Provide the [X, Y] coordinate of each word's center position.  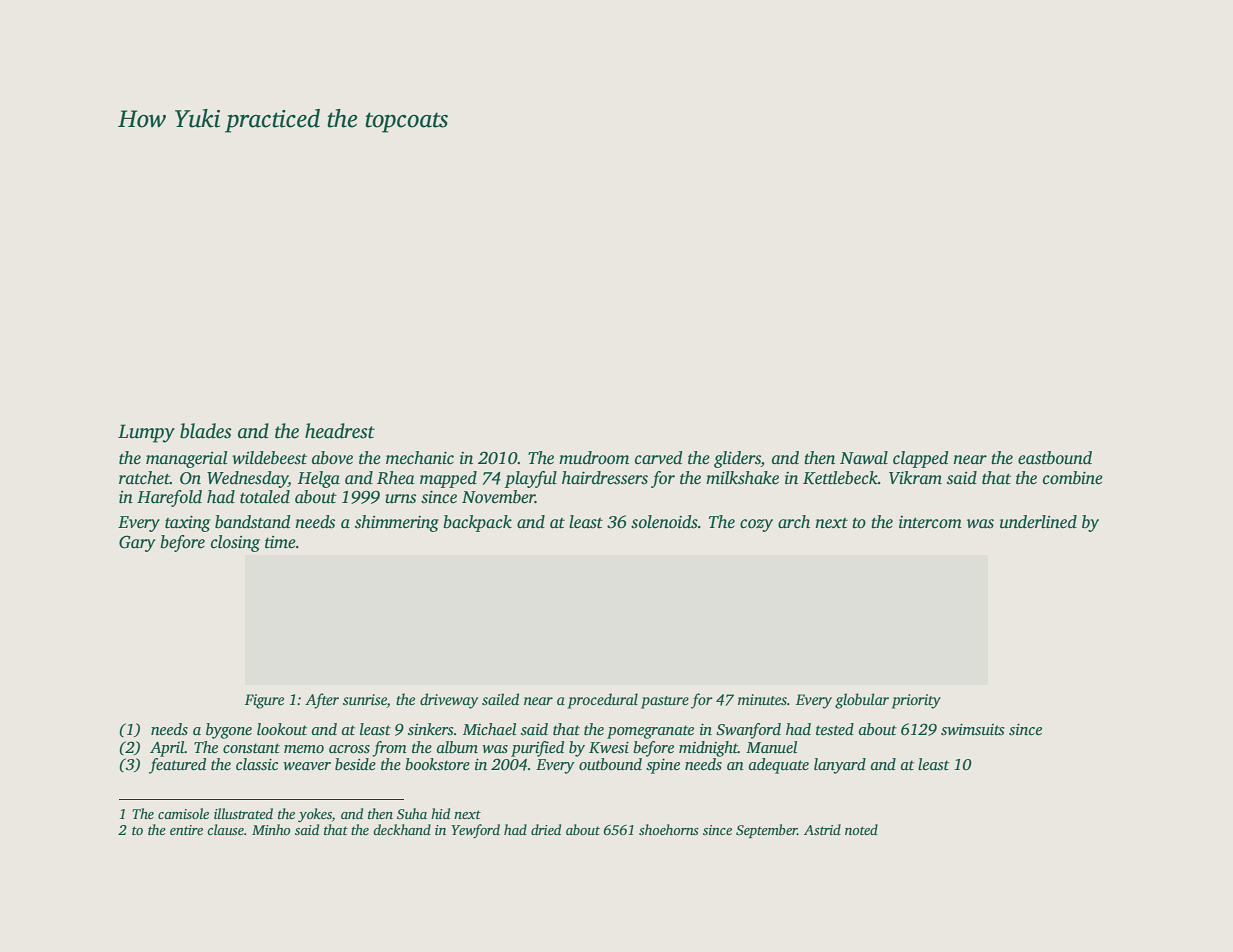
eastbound [1055, 458]
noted [861, 829]
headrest [340, 431]
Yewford [475, 831]
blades [206, 431]
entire [186, 830]
